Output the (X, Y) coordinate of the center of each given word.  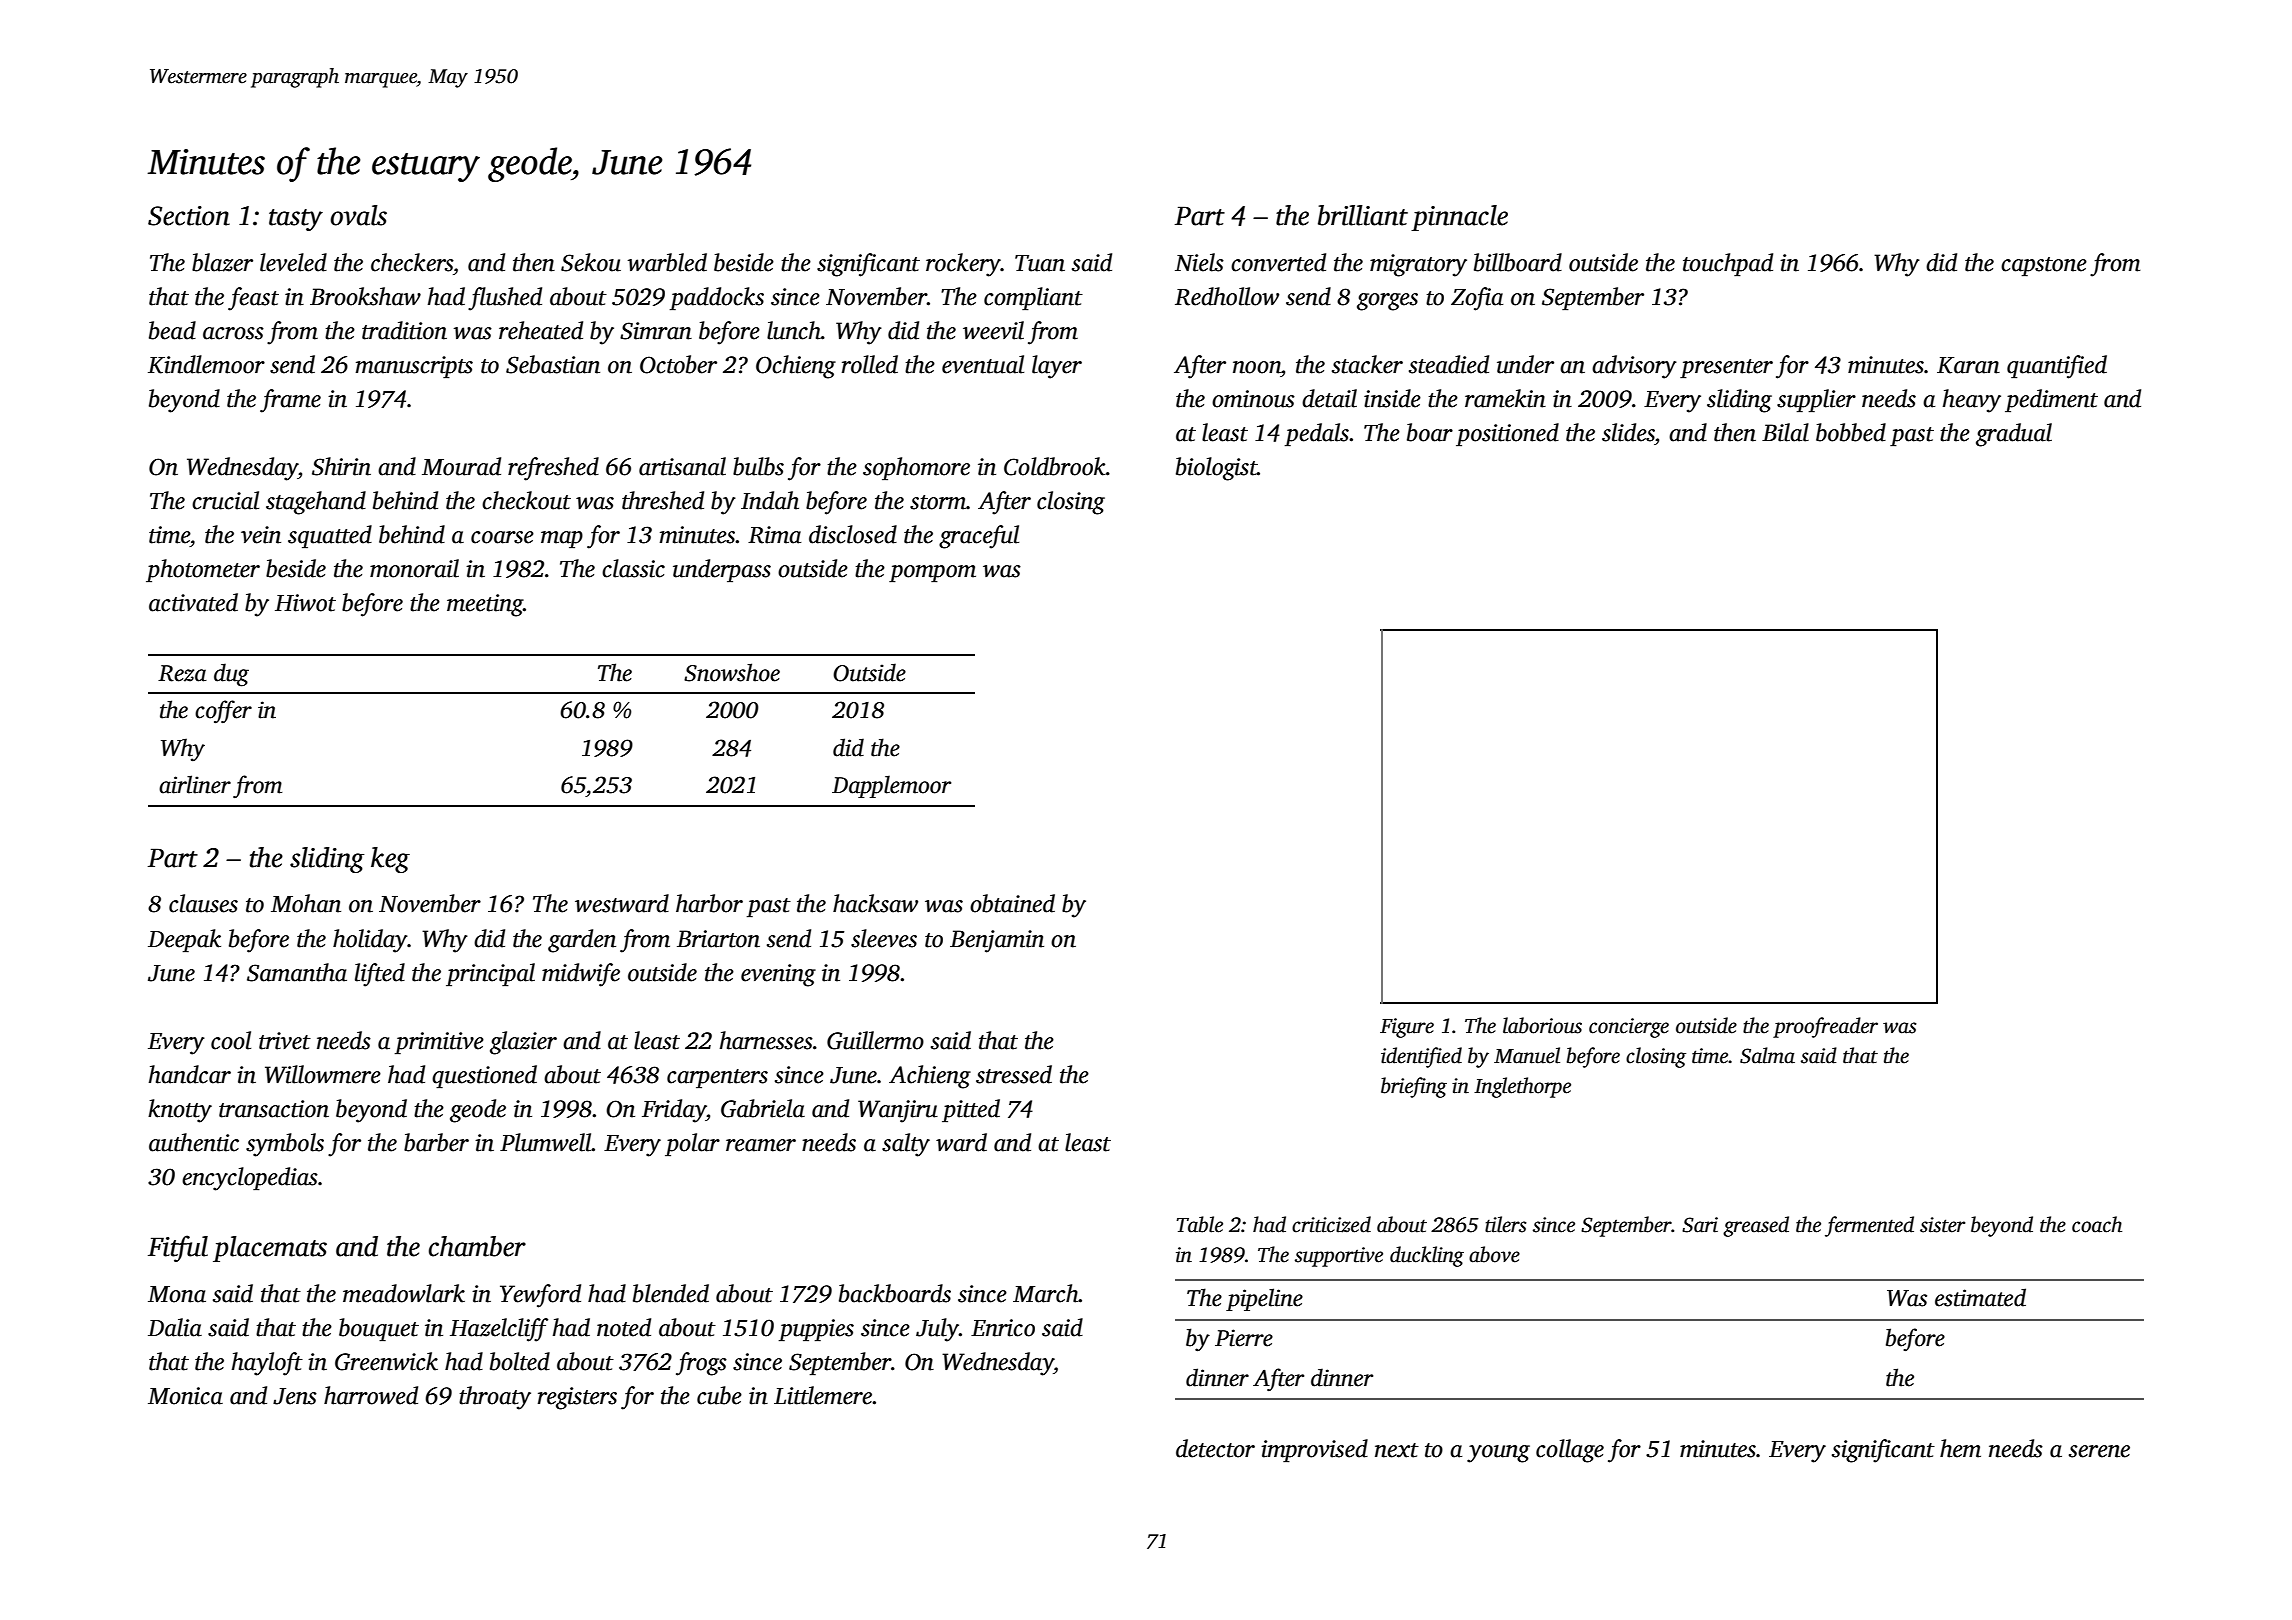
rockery (963, 265)
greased (1756, 1226)
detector (1215, 1448)
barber (436, 1142)
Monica (185, 1396)
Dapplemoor (891, 786)
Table (1199, 1224)
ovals (359, 215)
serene (2099, 1451)
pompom (932, 573)
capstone (2044, 266)
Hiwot (305, 603)
